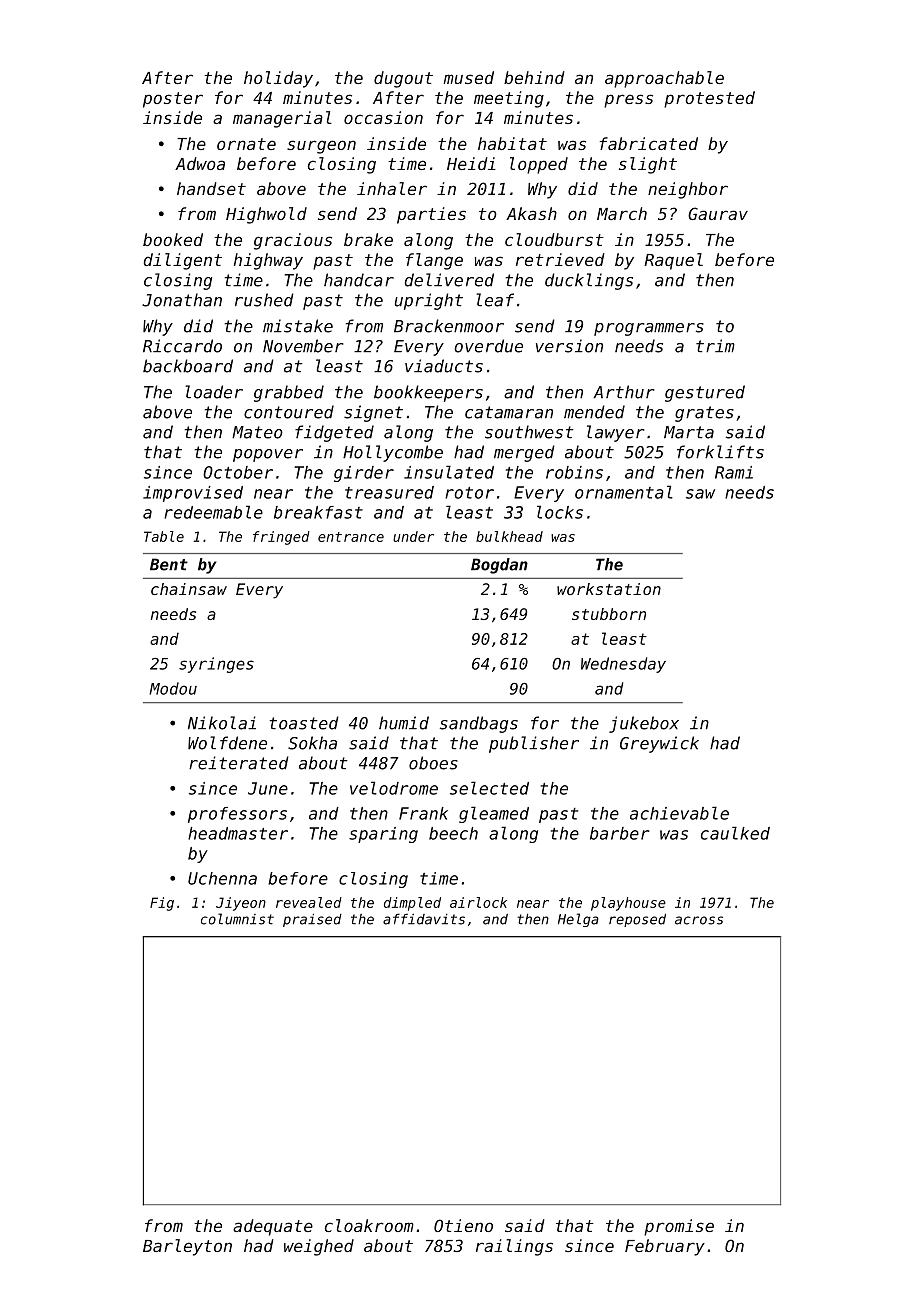  Describe the element at coordinates (569, 346) in the page. I see `version` at that location.
